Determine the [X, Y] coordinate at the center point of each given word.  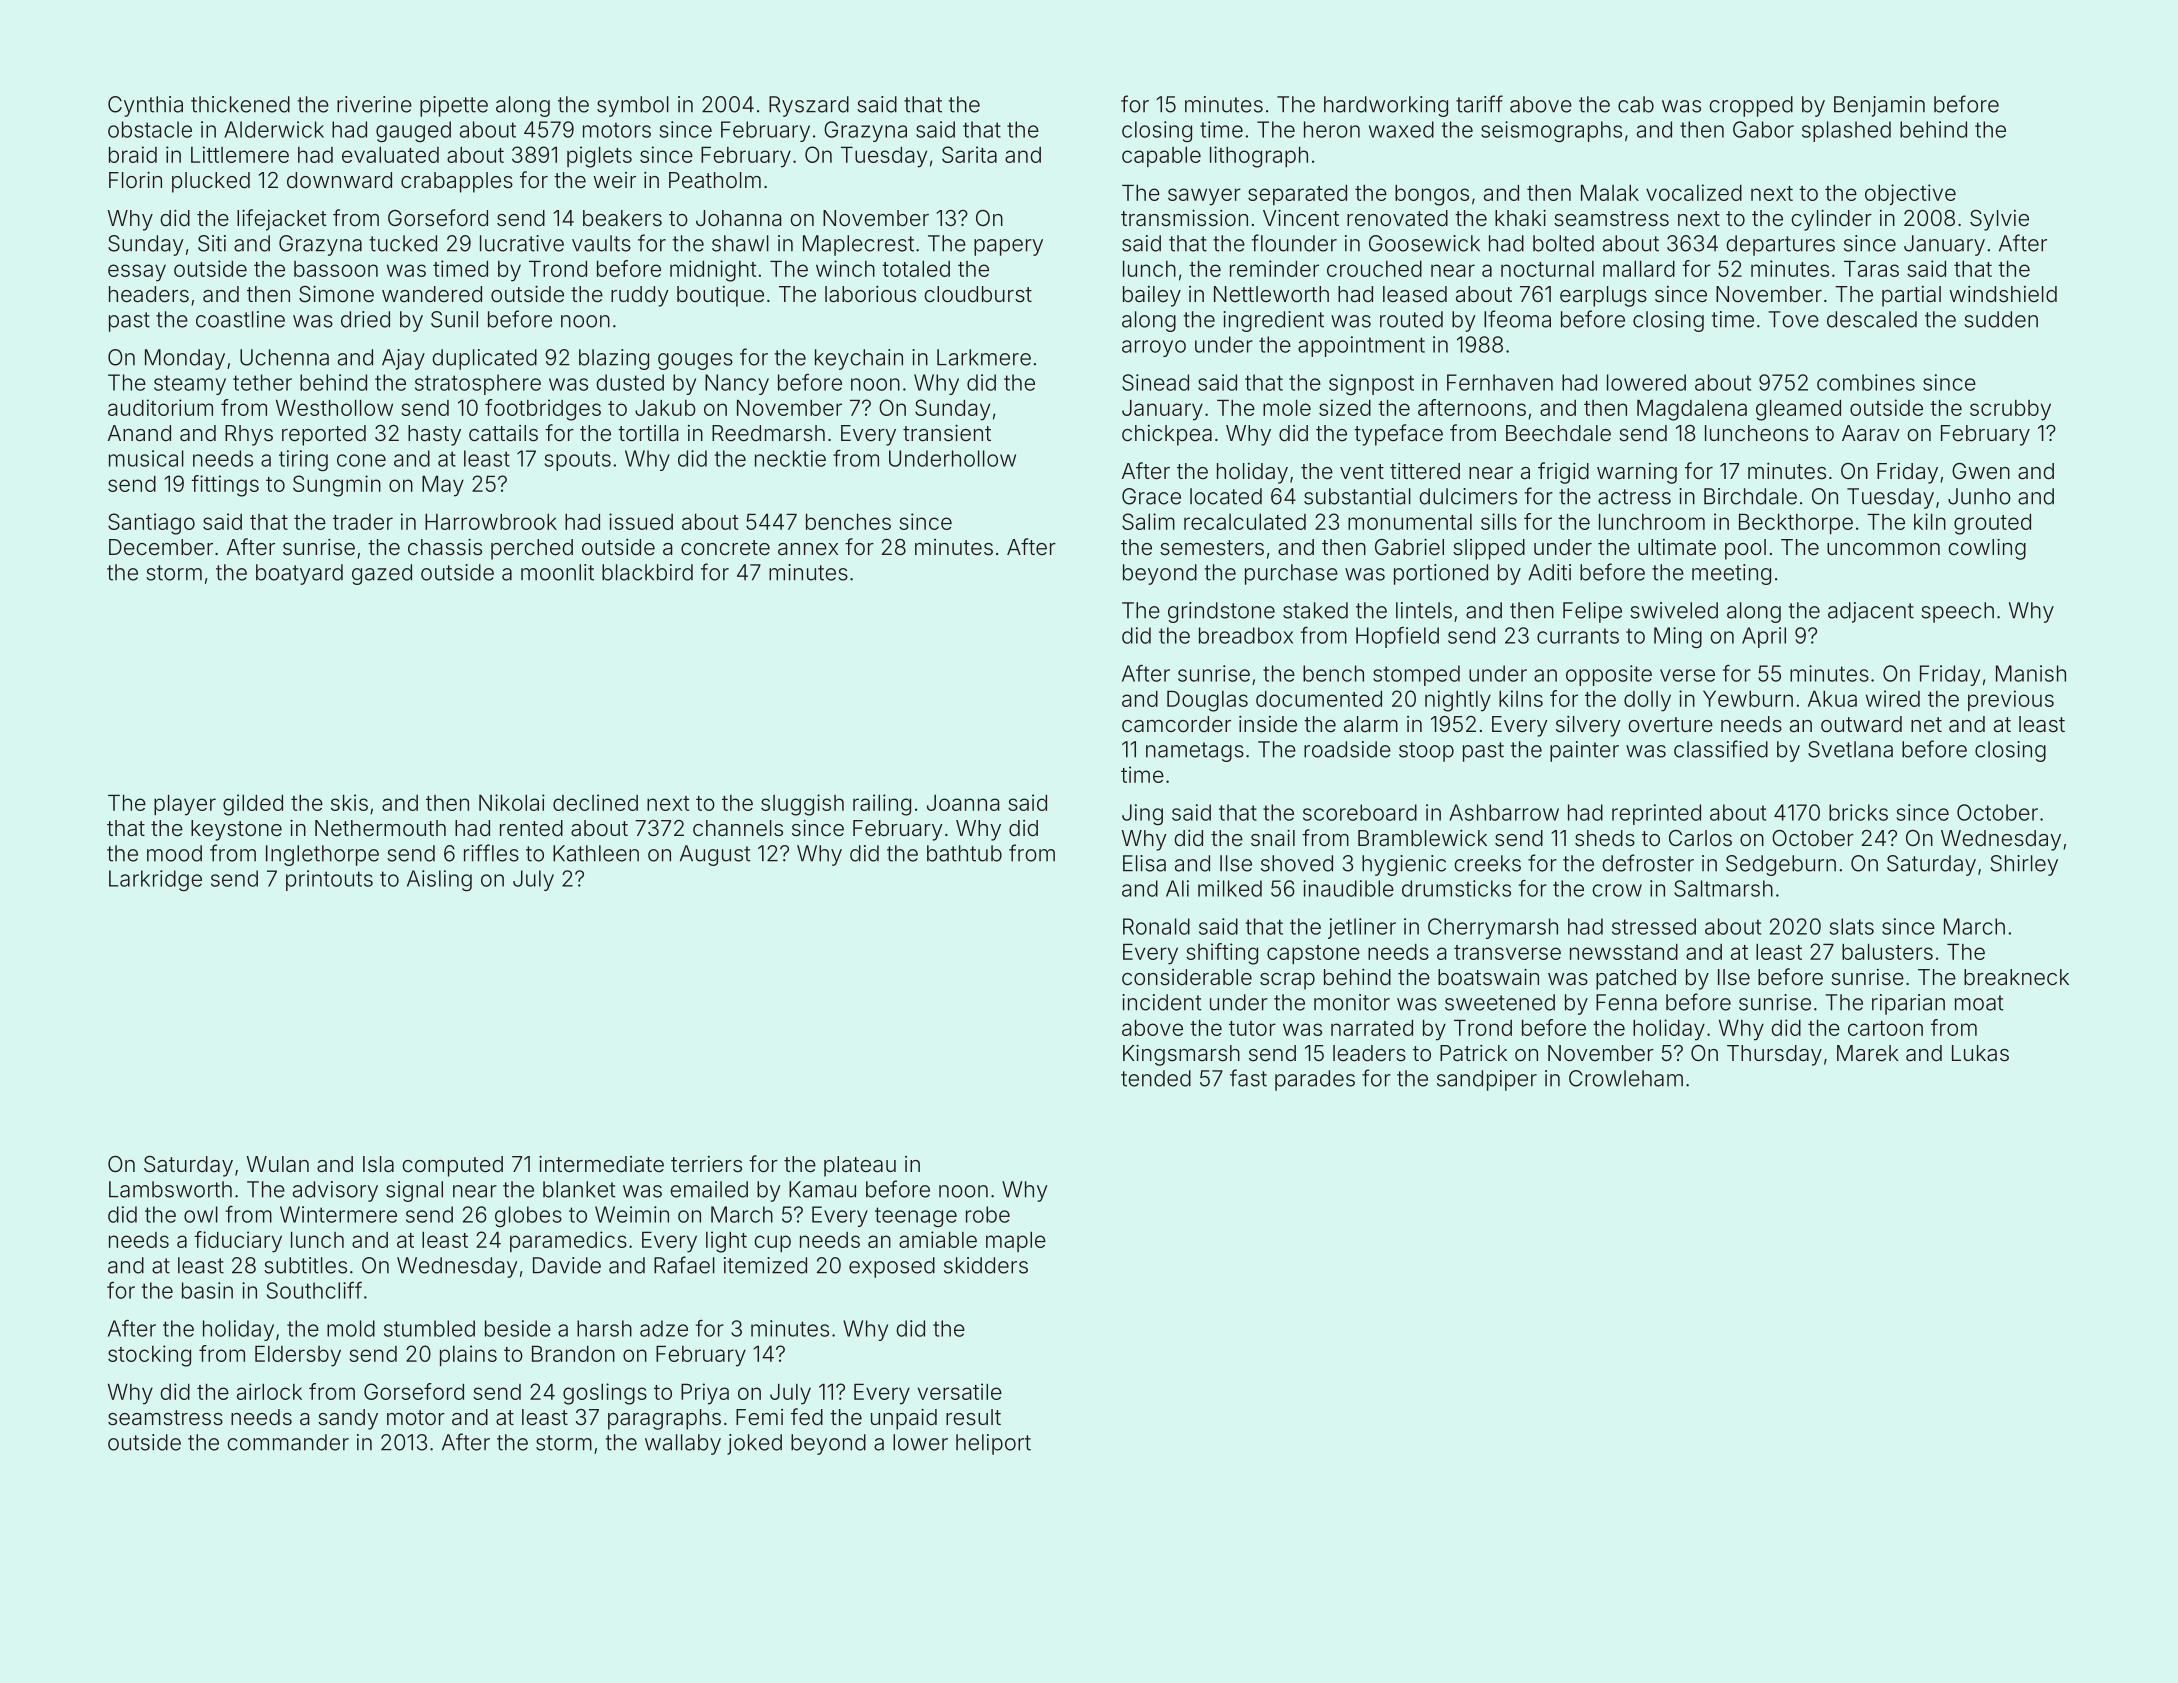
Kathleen [596, 853]
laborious [870, 294]
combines [1866, 382]
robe [988, 1214]
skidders [986, 1265]
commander [288, 1442]
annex [808, 549]
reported [324, 435]
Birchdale [1750, 496]
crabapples [457, 182]
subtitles [305, 1265]
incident [1161, 1002]
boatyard [299, 574]
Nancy [737, 384]
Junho [1979, 496]
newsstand [1624, 952]
